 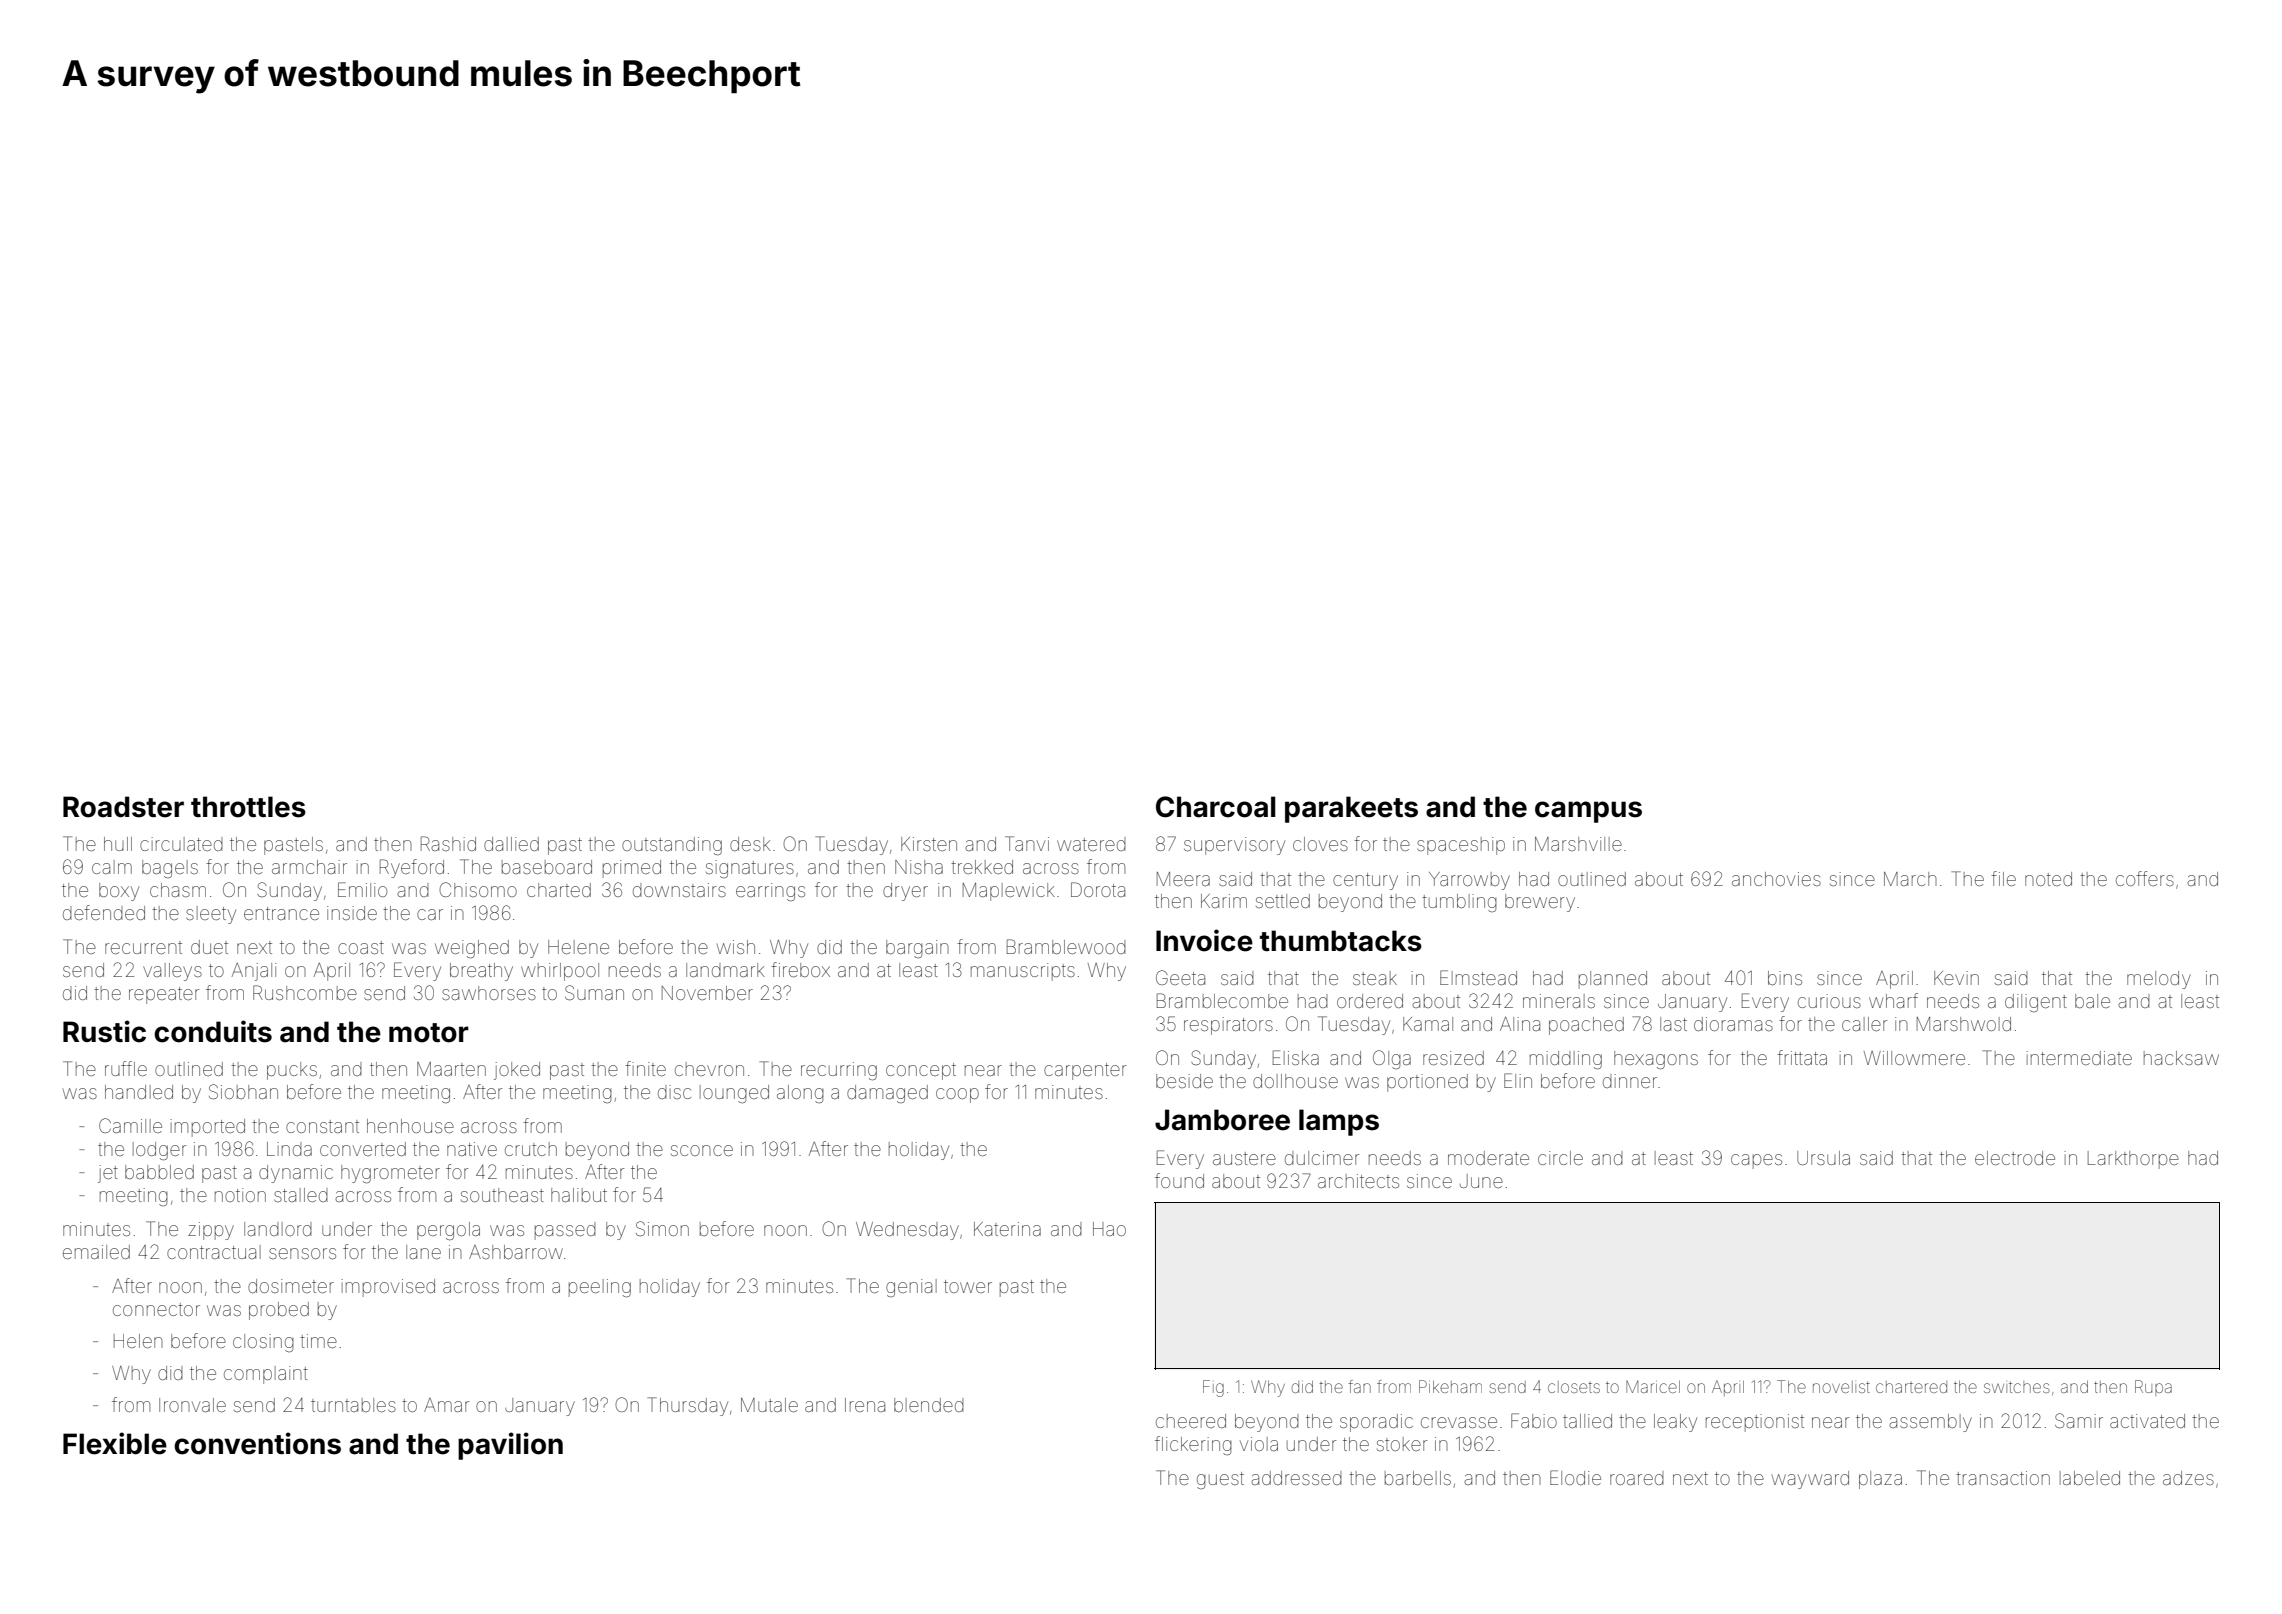 What do you see at coordinates (353, 1405) in the page?
I see `turntables` at bounding box center [353, 1405].
